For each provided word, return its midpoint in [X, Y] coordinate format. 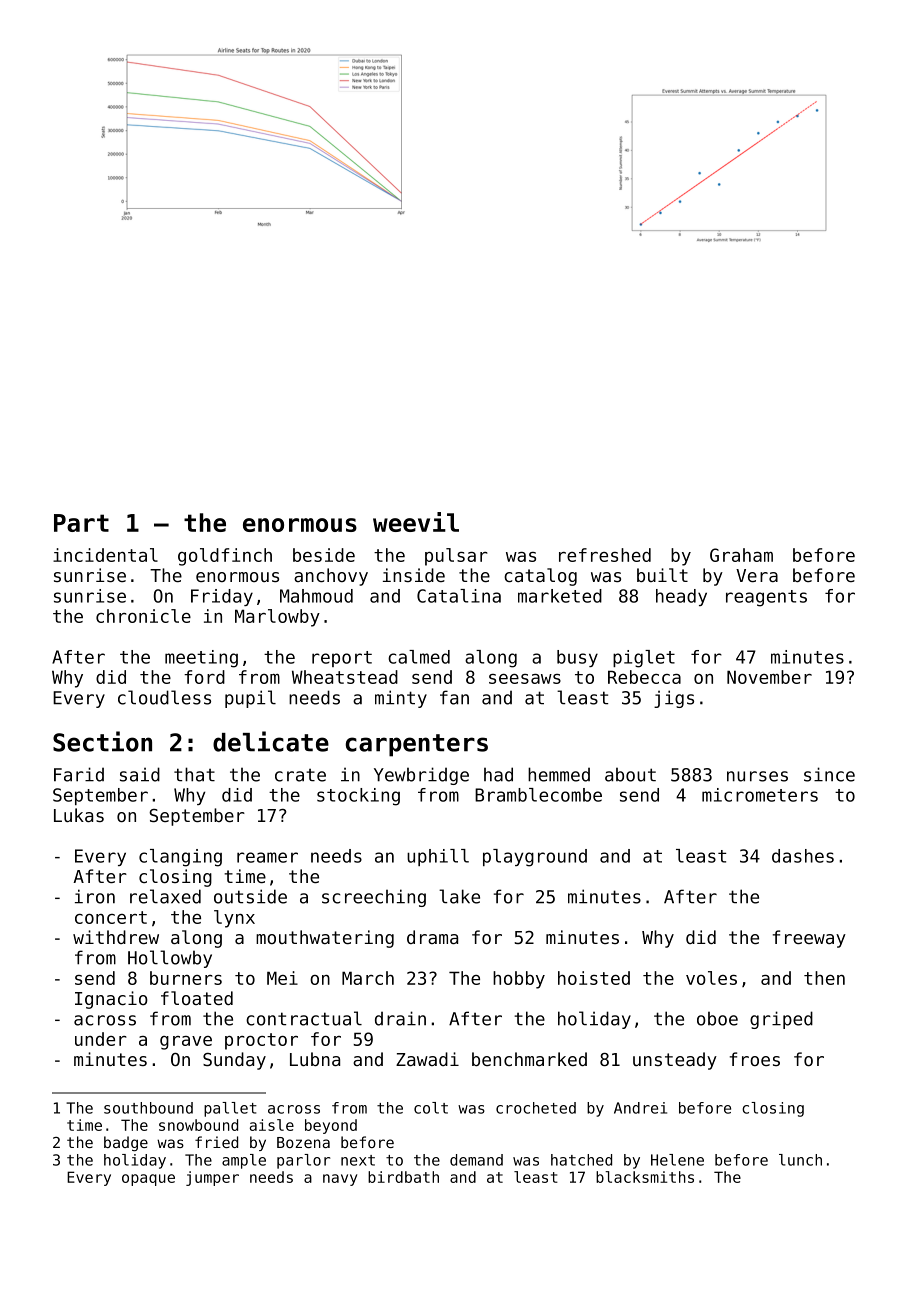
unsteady [675, 1061]
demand [476, 1160]
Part [81, 523]
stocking [358, 797]
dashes [803, 856]
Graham [741, 555]
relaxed [165, 896]
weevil [416, 522]
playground [535, 858]
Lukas [79, 815]
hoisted [594, 978]
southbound [148, 1108]
